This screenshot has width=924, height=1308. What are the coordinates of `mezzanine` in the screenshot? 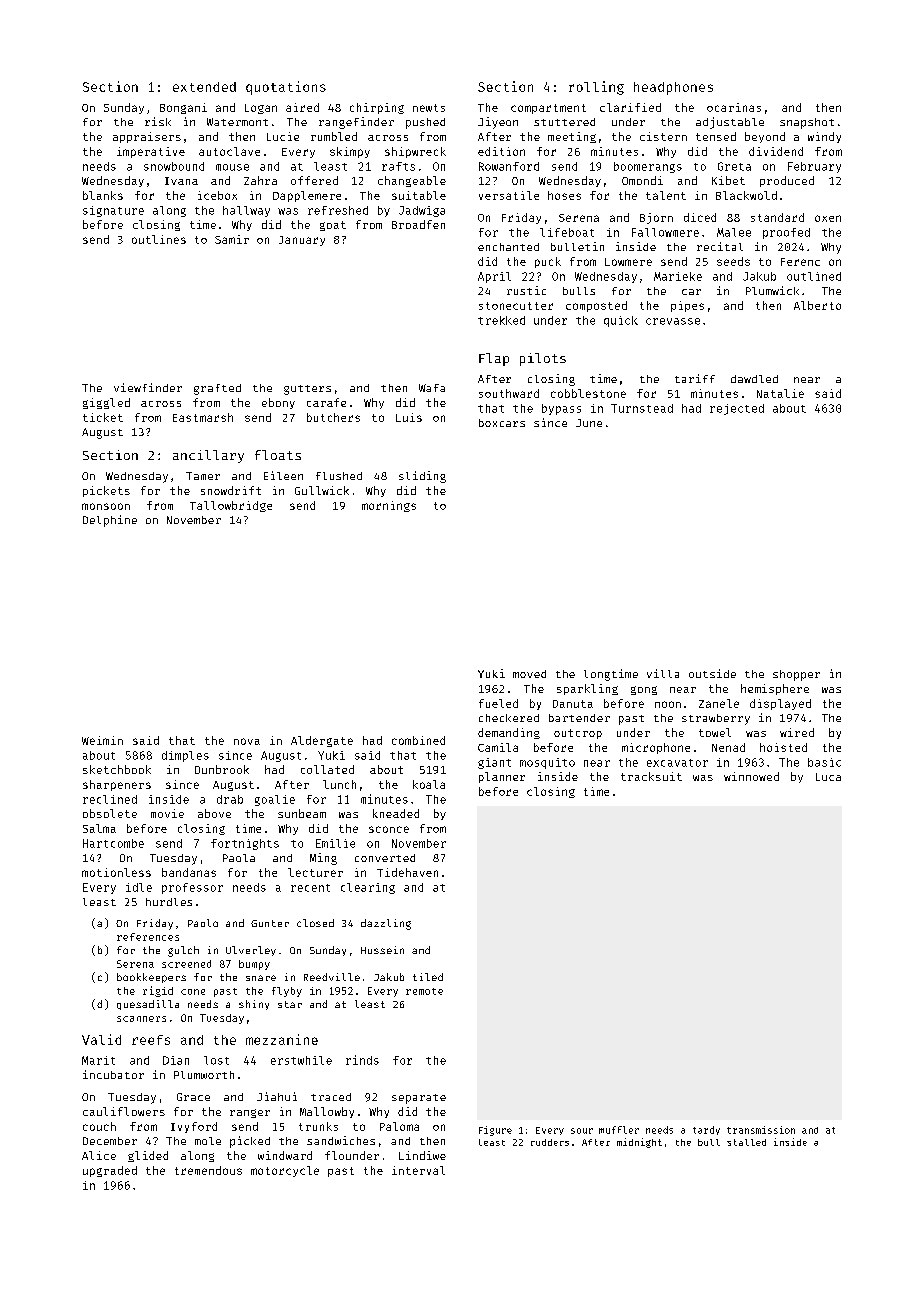 It's located at (282, 1039).
